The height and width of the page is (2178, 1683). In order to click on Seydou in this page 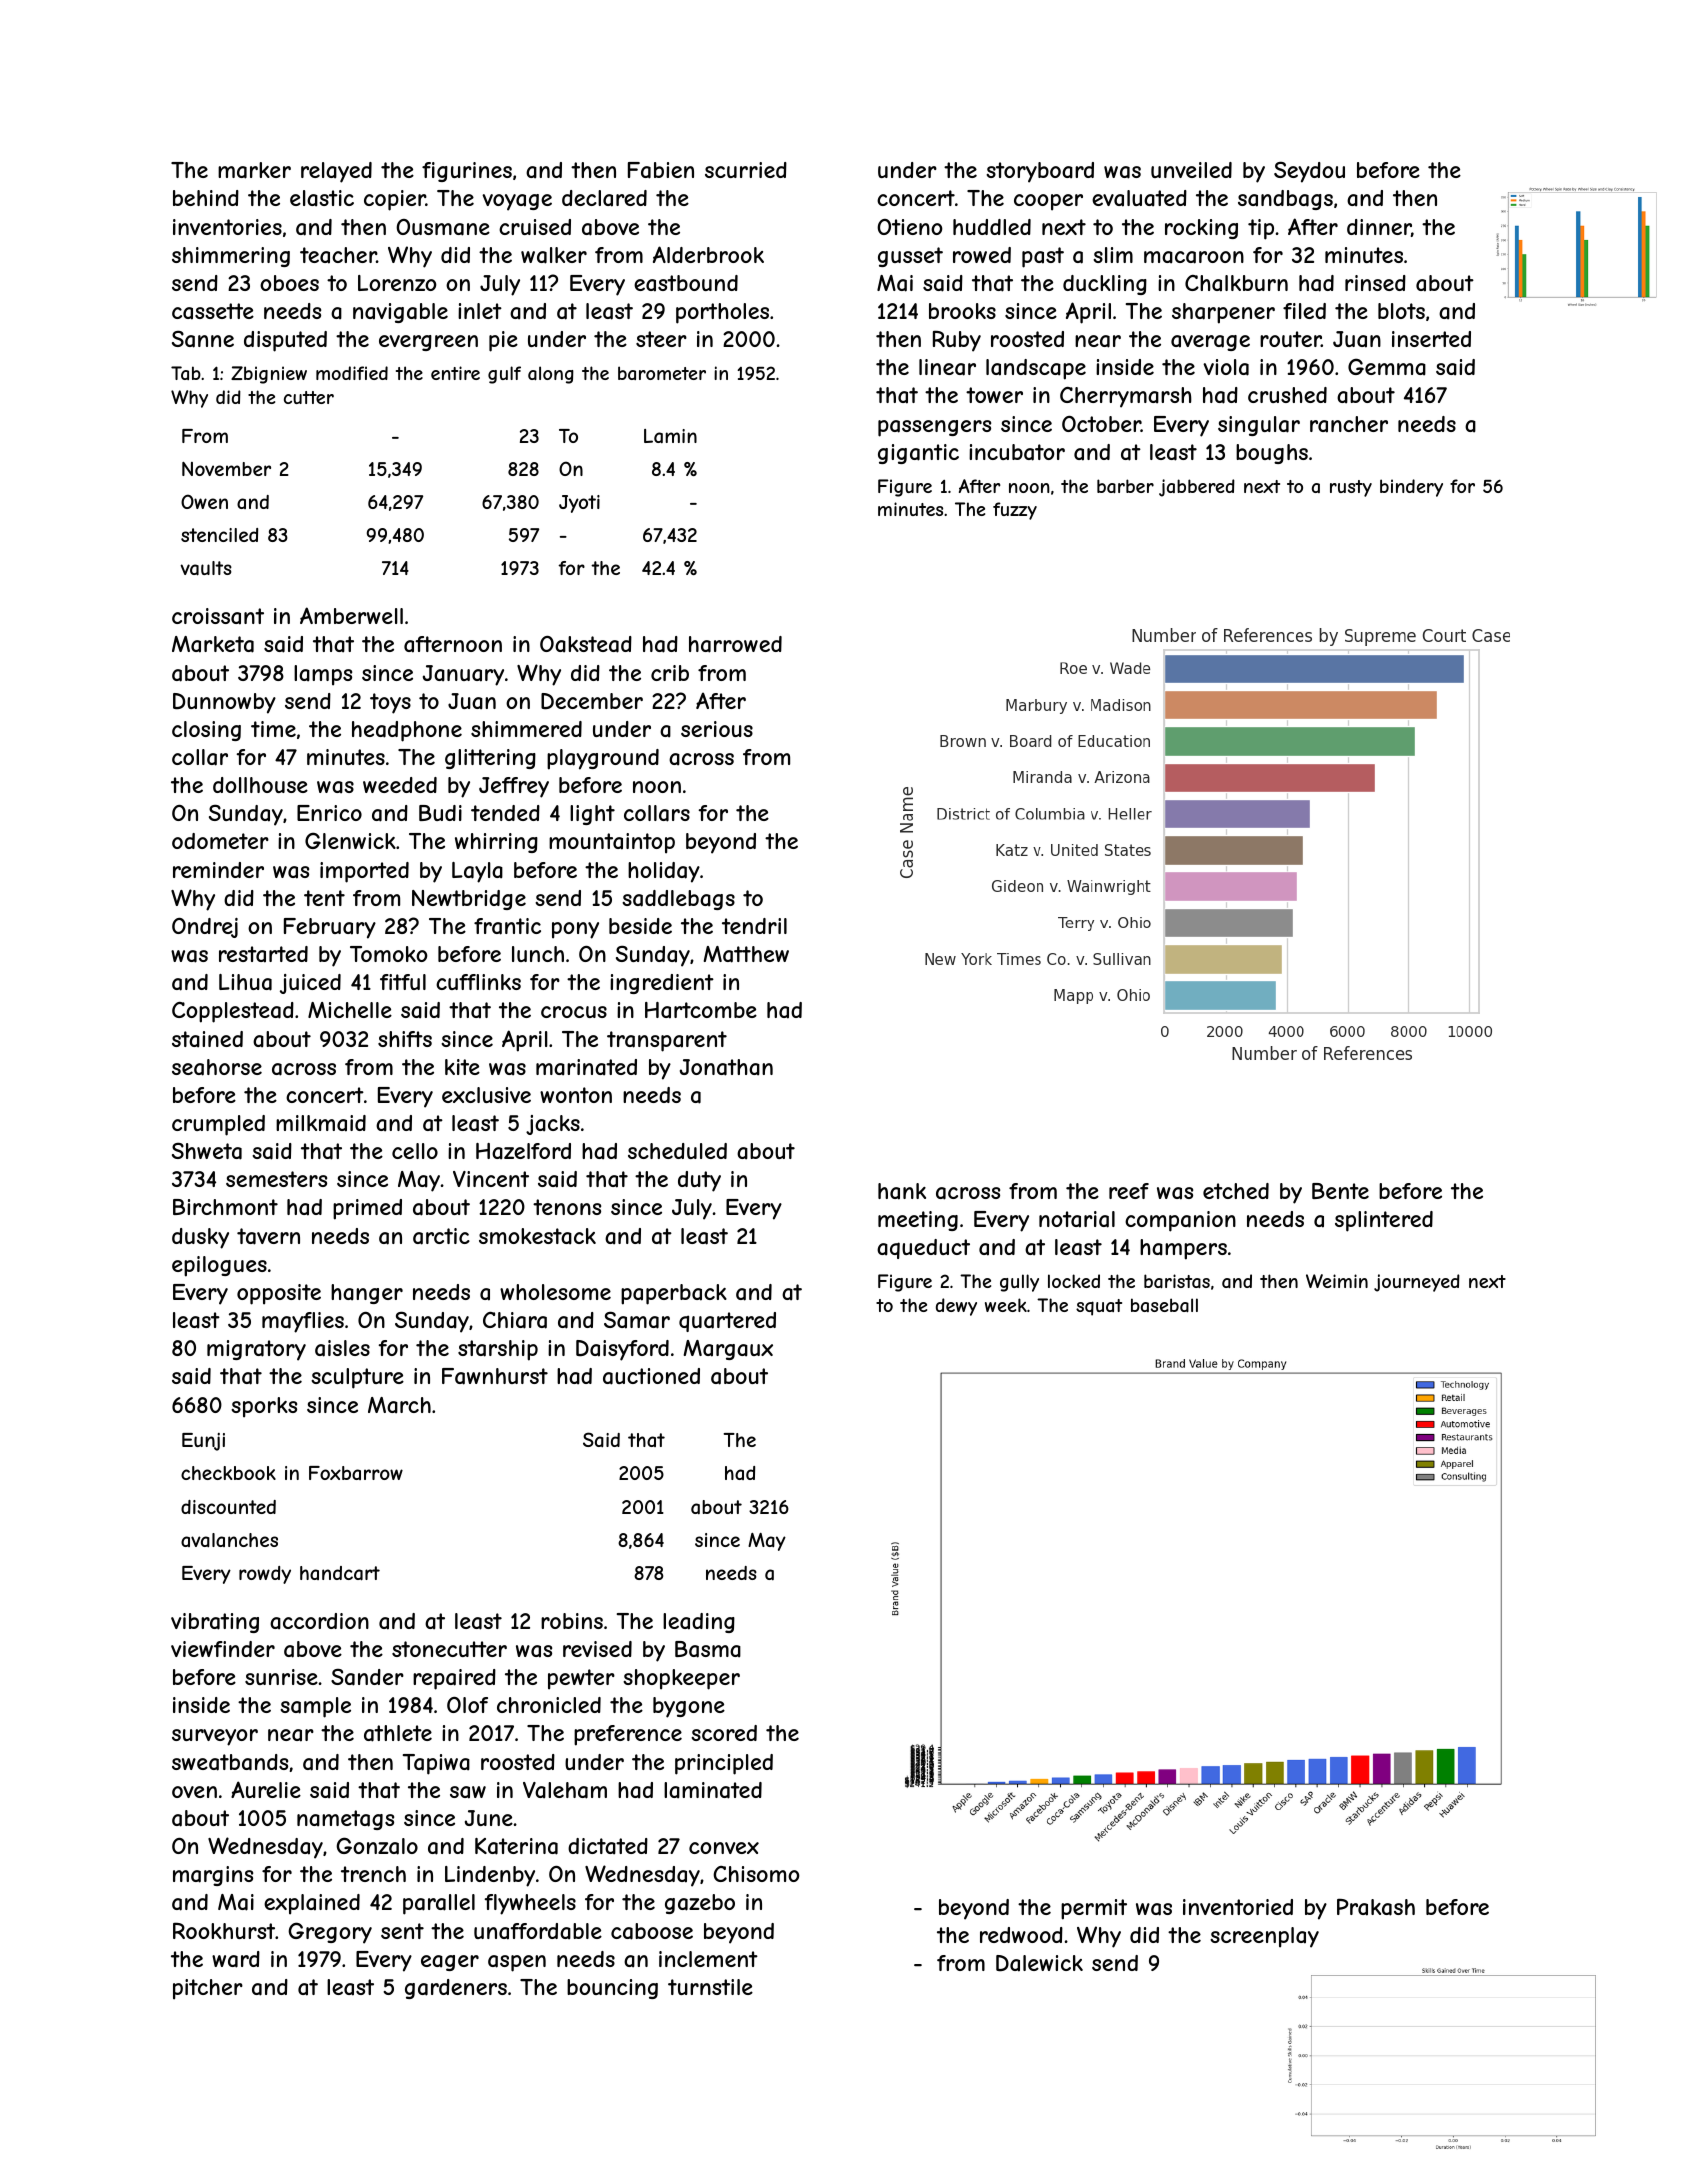, I will do `click(1309, 172)`.
